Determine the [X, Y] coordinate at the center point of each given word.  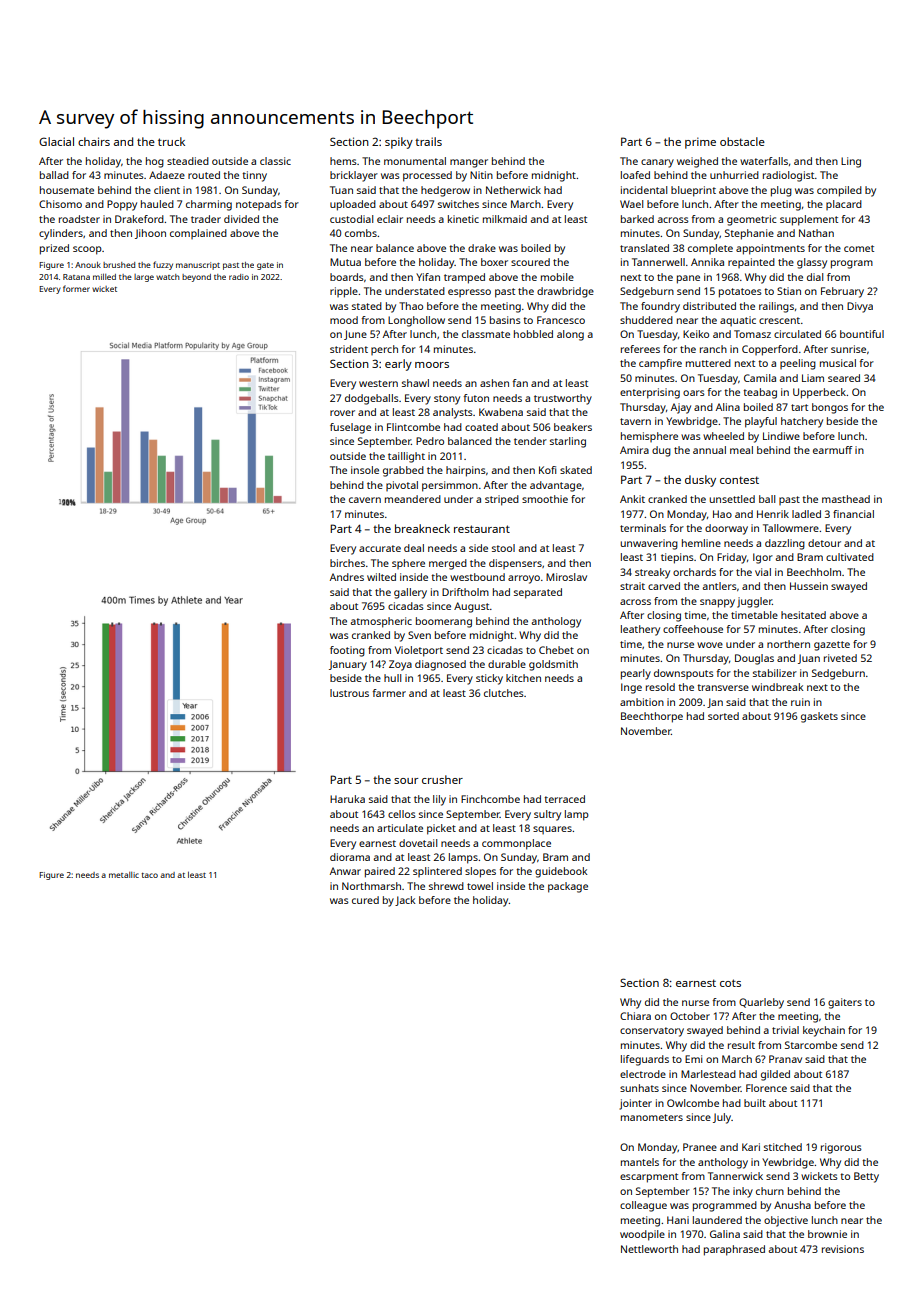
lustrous [349, 693]
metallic [124, 875]
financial [853, 514]
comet [859, 248]
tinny [254, 176]
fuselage [350, 428]
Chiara [635, 1016]
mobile [557, 277]
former [76, 288]
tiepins [677, 558]
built [755, 1103]
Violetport [419, 651]
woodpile [642, 1235]
